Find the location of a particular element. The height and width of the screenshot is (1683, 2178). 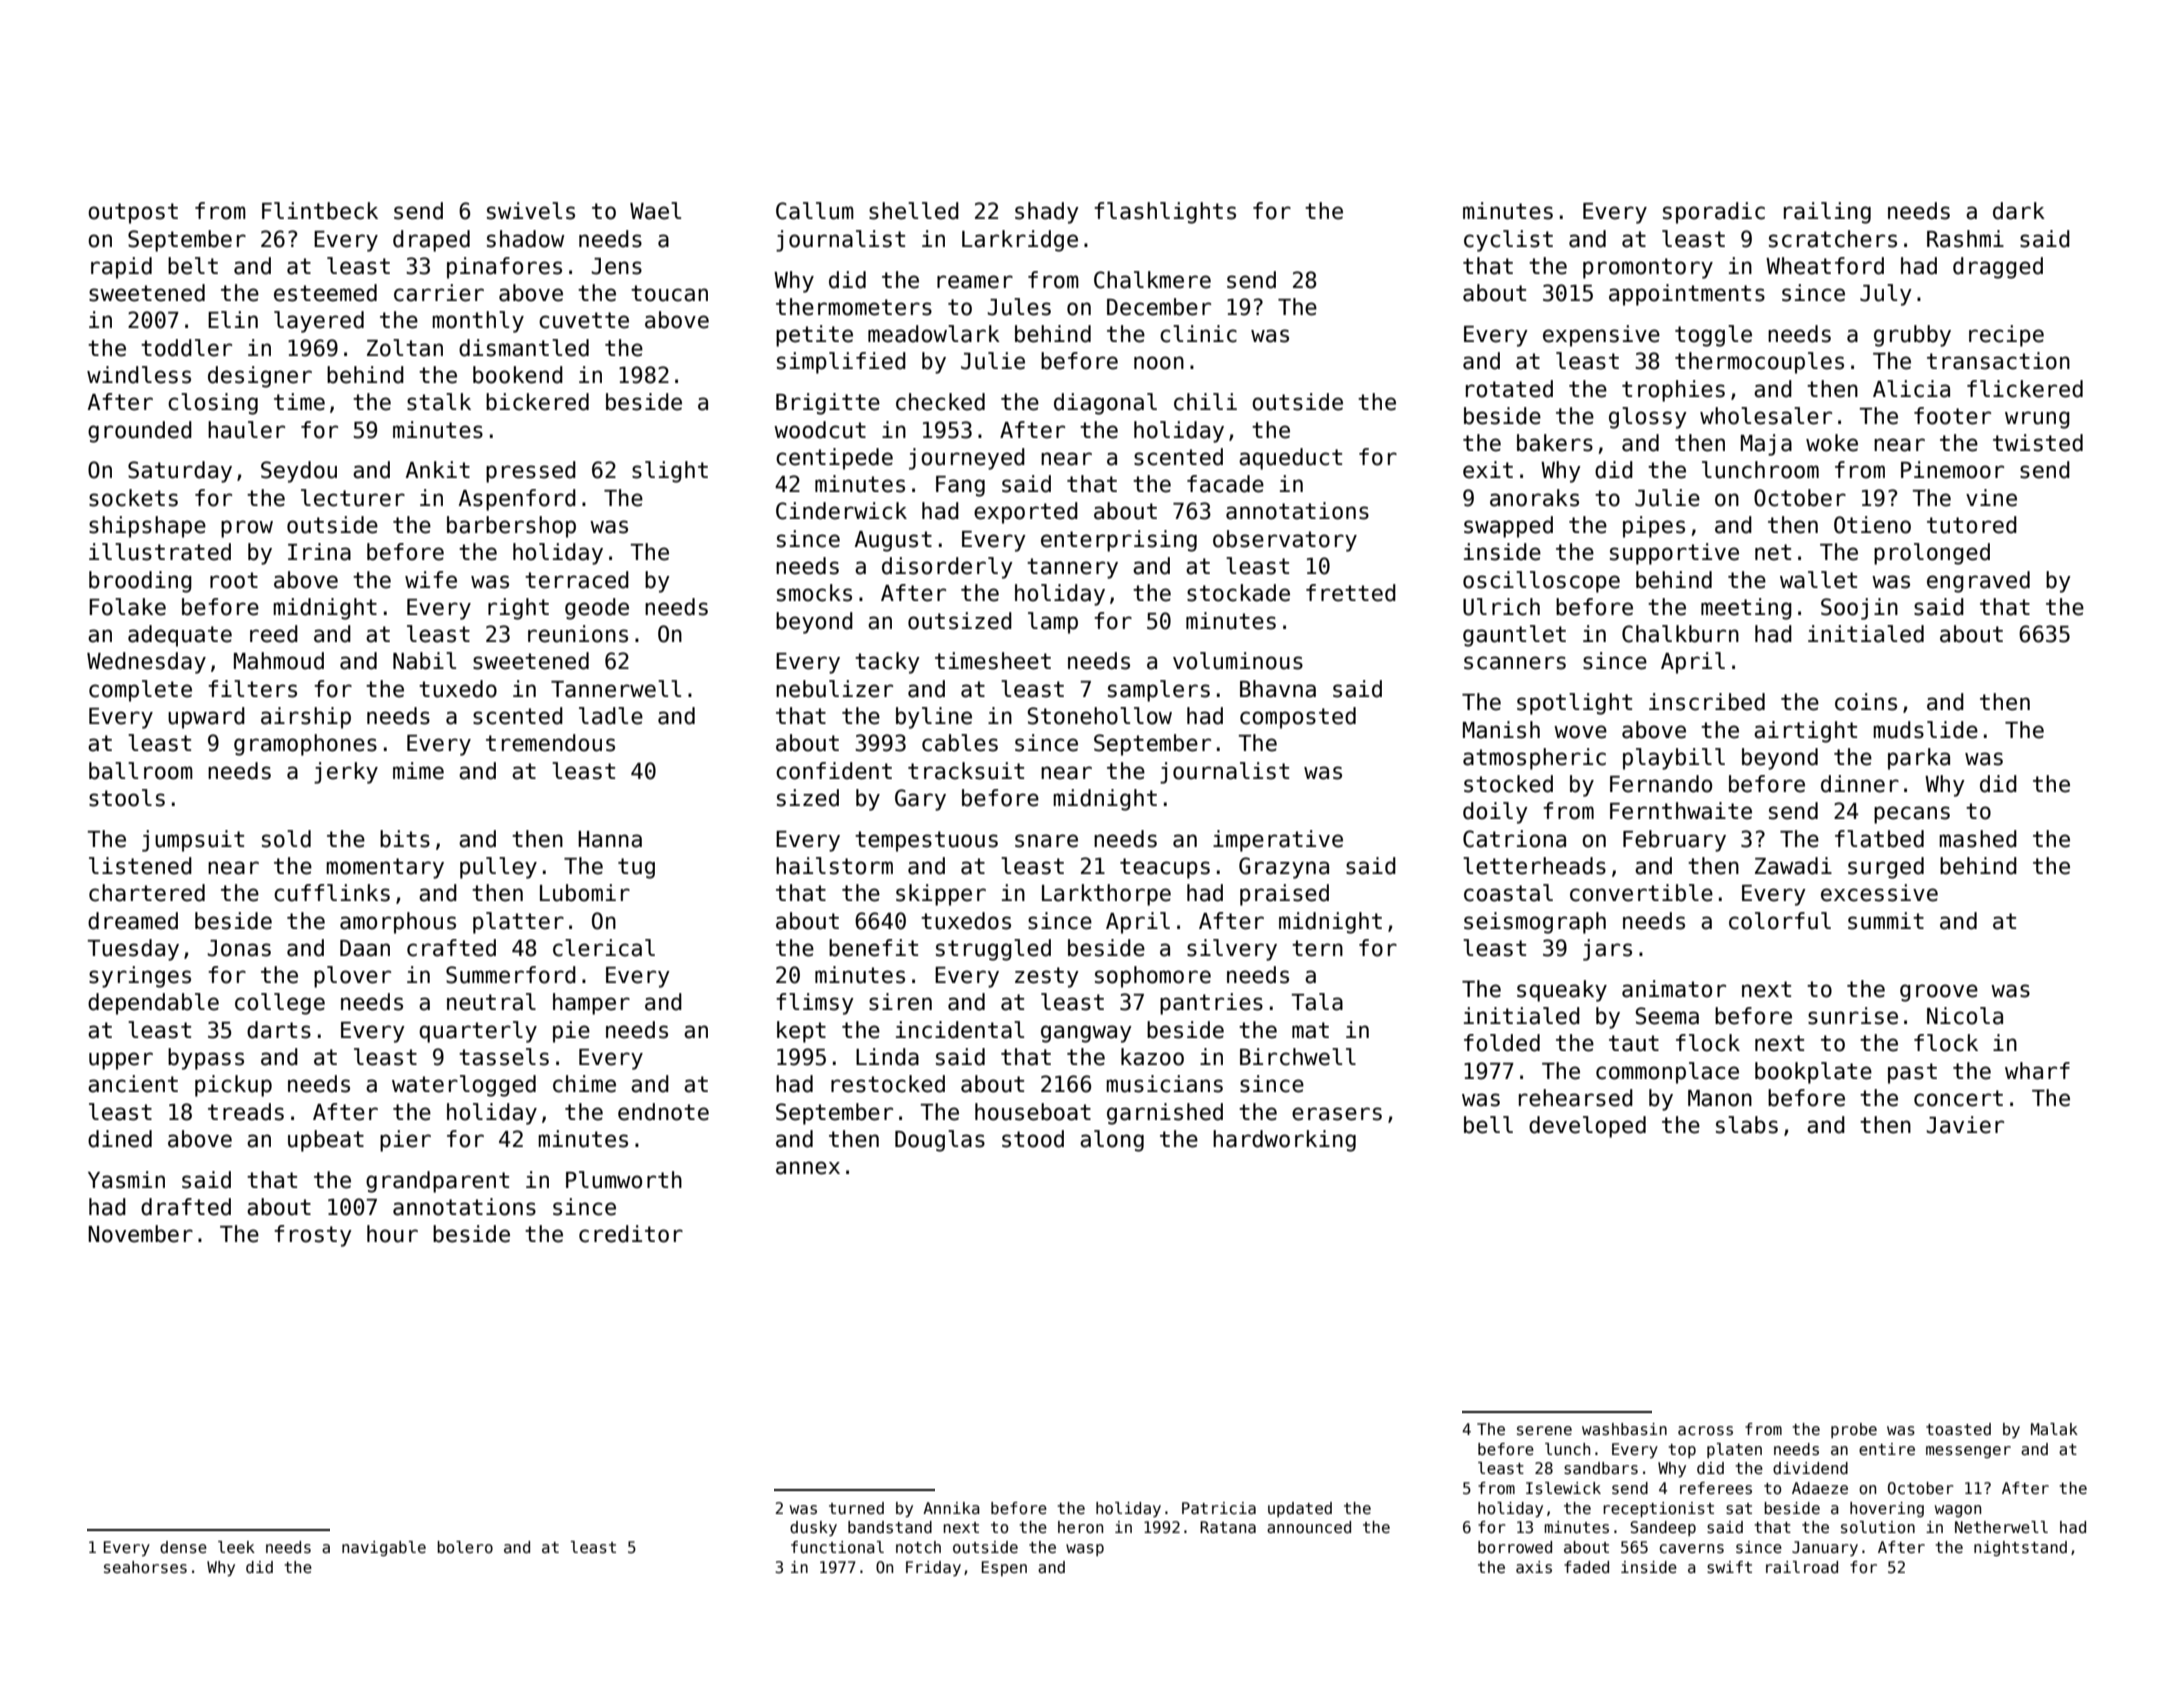

shipshape is located at coordinates (147, 527).
